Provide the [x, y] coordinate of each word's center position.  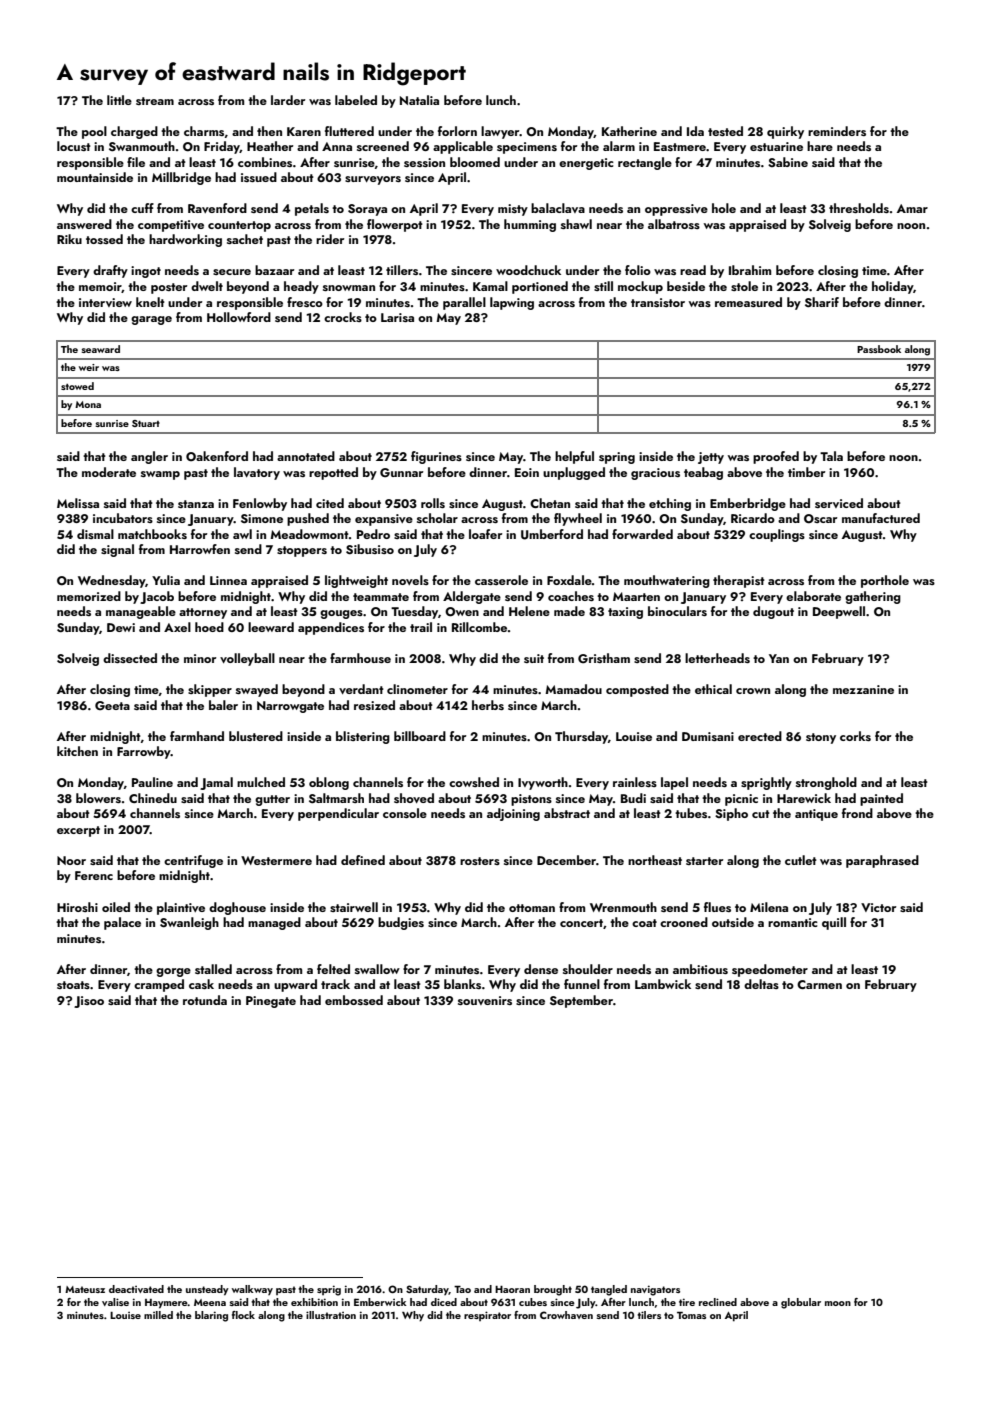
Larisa [397, 317]
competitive [171, 226]
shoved [414, 798]
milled [158, 1315]
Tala [831, 456]
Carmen [819, 984]
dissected [130, 658]
